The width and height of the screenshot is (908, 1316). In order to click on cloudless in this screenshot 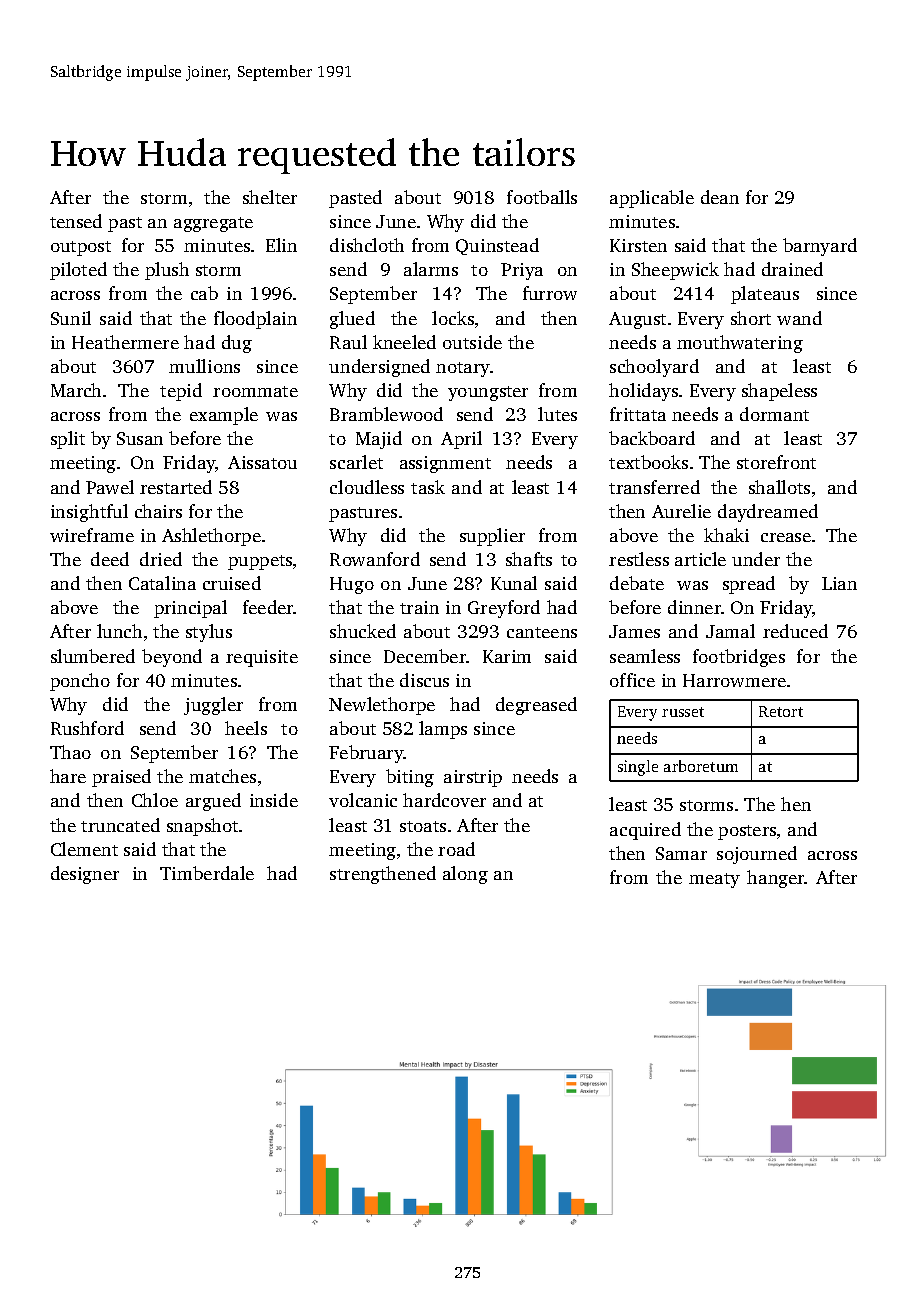, I will do `click(367, 487)`.
